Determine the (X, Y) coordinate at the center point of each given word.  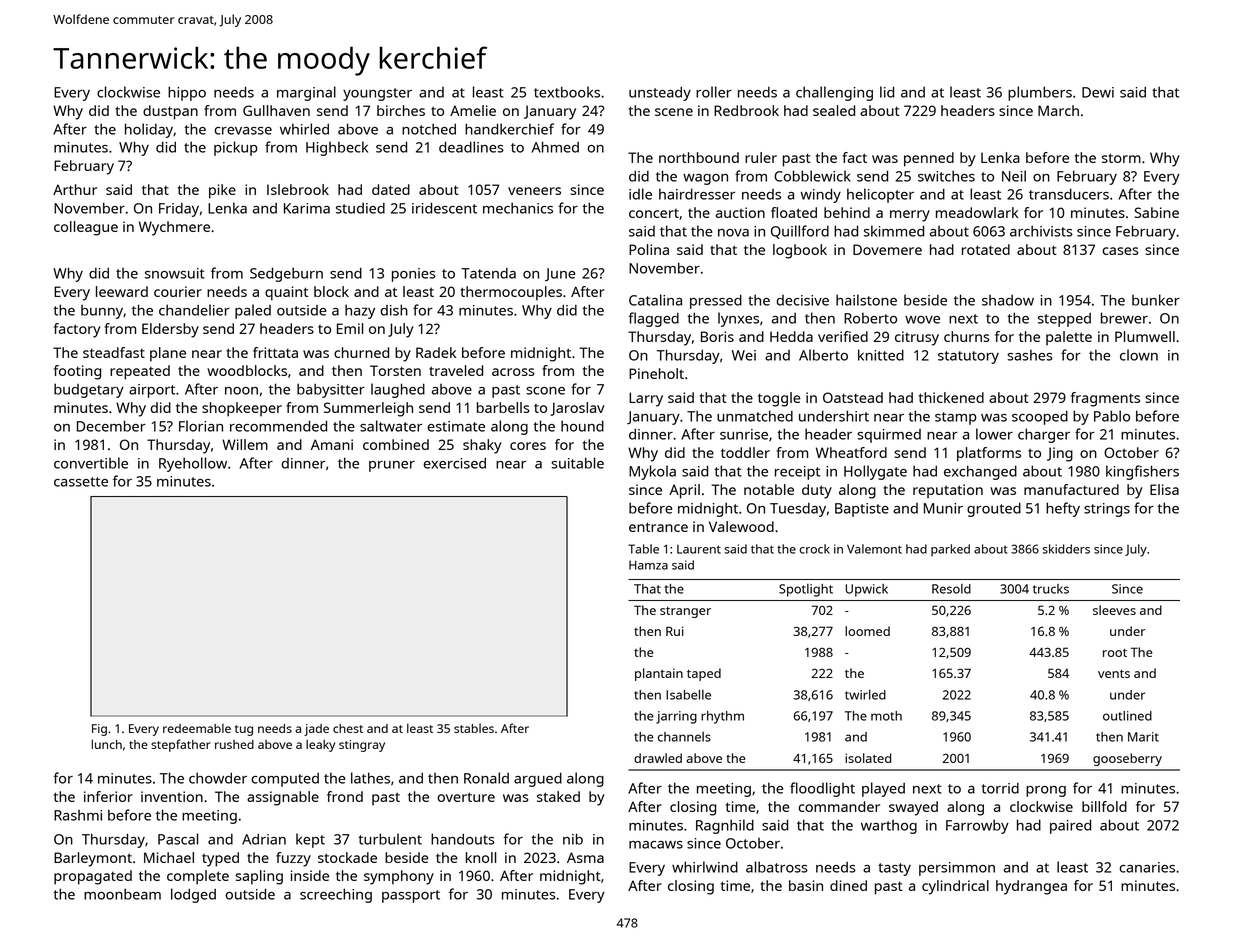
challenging (834, 93)
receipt (797, 473)
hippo (187, 93)
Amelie (473, 110)
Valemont (874, 549)
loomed (867, 631)
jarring (676, 717)
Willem (245, 444)
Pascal (178, 839)
